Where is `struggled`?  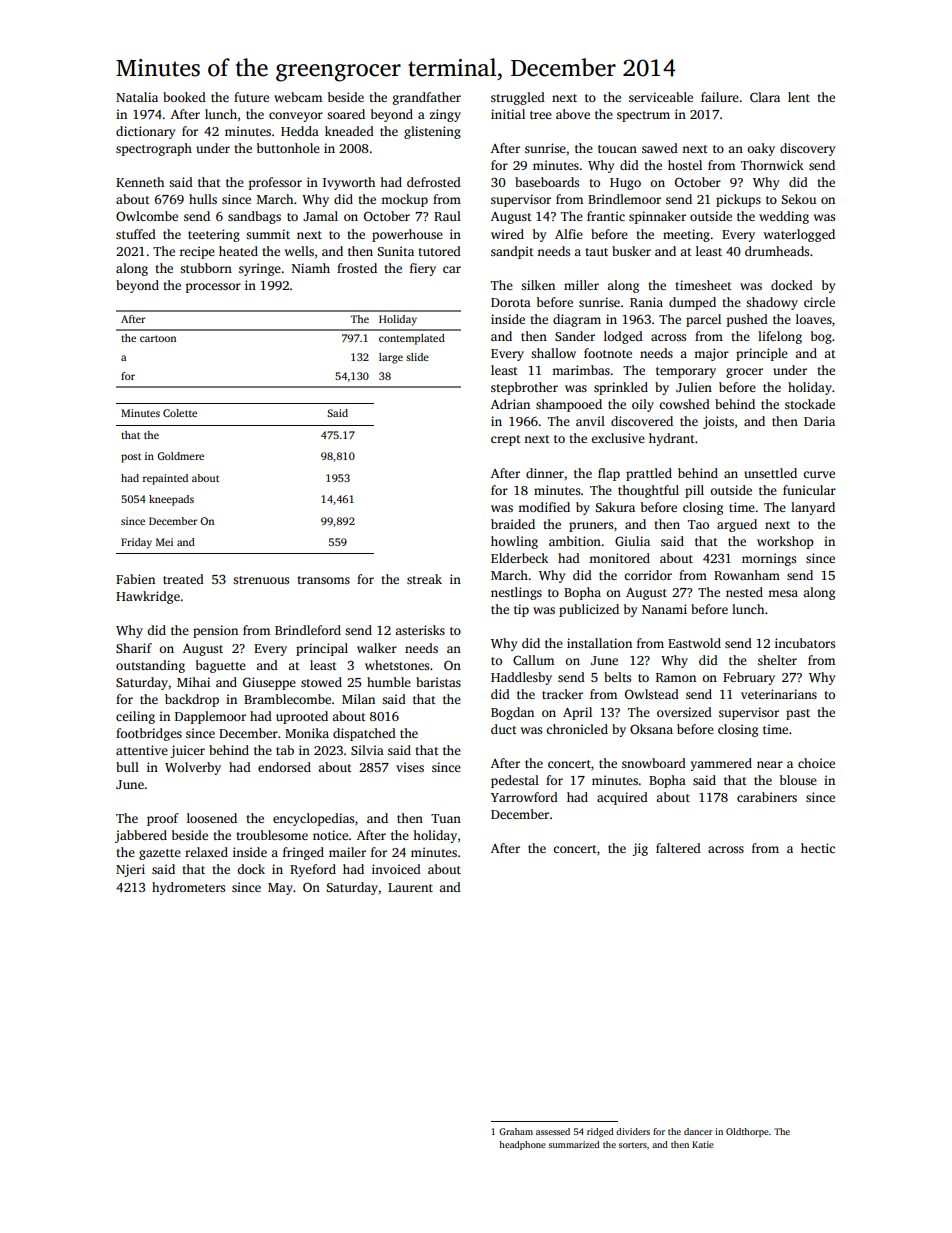
struggled is located at coordinates (518, 98).
